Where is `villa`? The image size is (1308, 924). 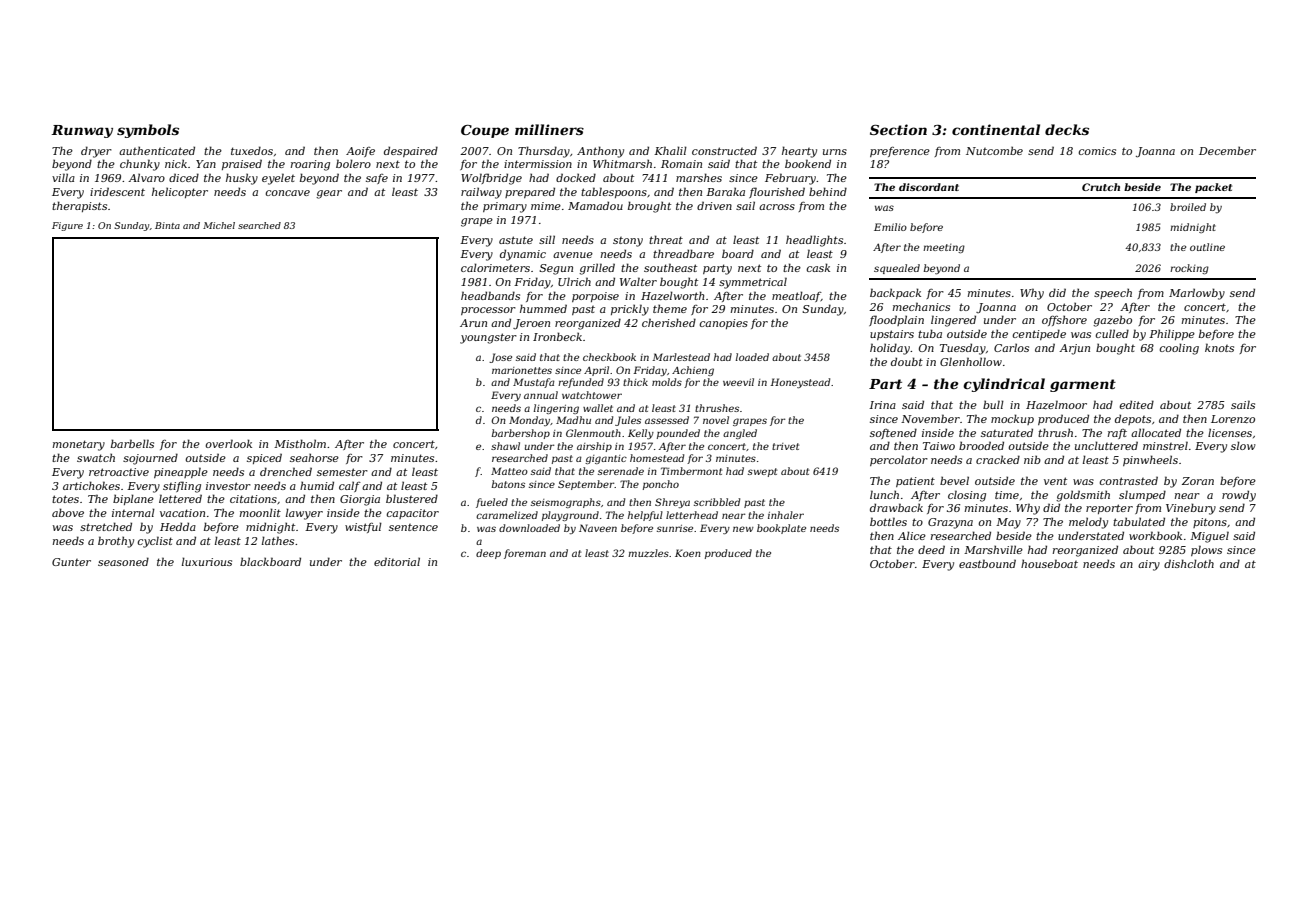 villa is located at coordinates (63, 177).
